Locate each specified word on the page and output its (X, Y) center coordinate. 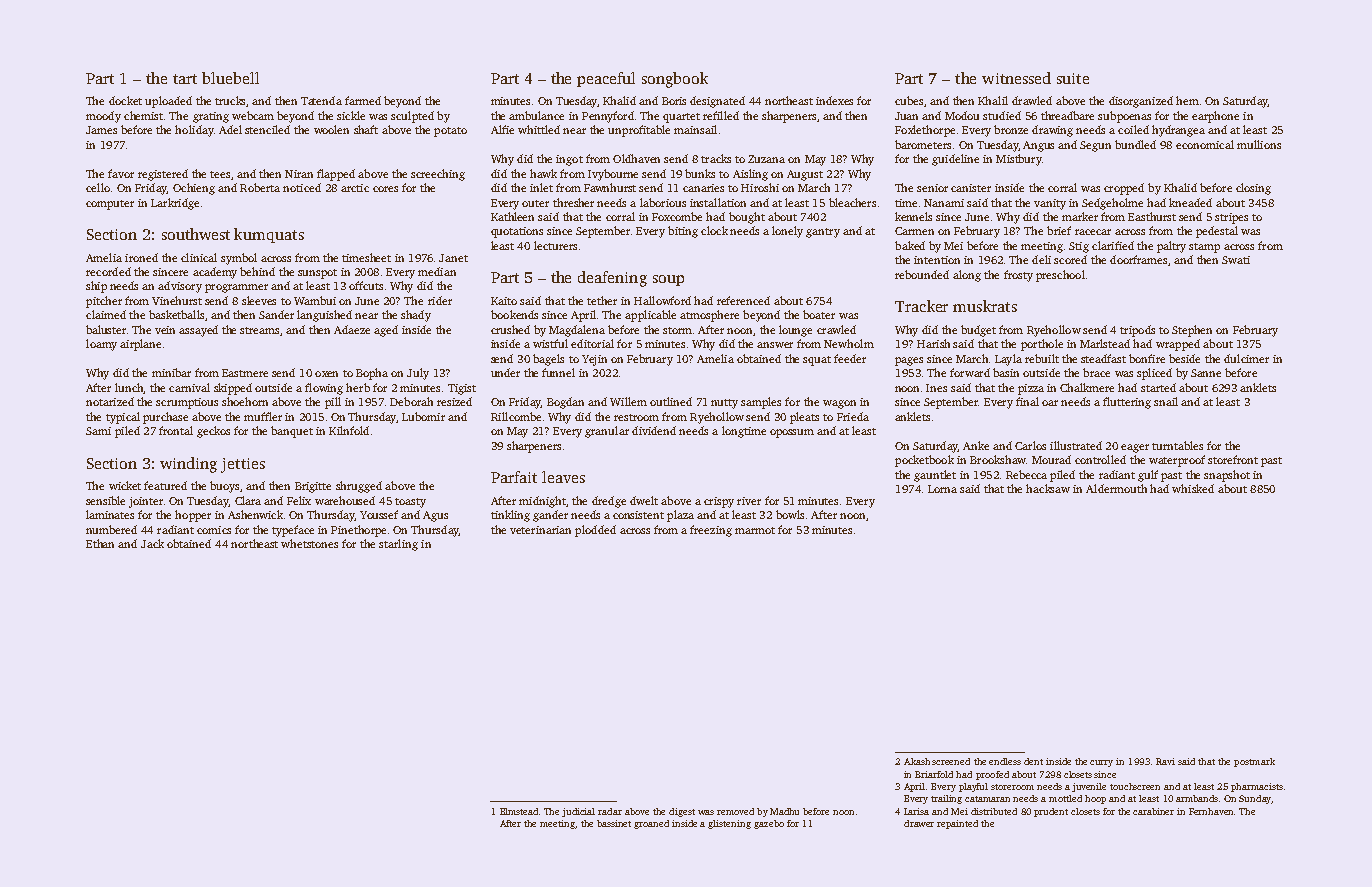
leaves (563, 477)
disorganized (1141, 102)
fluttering (1127, 403)
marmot (755, 530)
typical (123, 418)
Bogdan (565, 403)
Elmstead (519, 811)
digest (682, 812)
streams (259, 330)
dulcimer (1246, 358)
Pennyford (608, 117)
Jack (152, 543)
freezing (711, 531)
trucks (230, 100)
